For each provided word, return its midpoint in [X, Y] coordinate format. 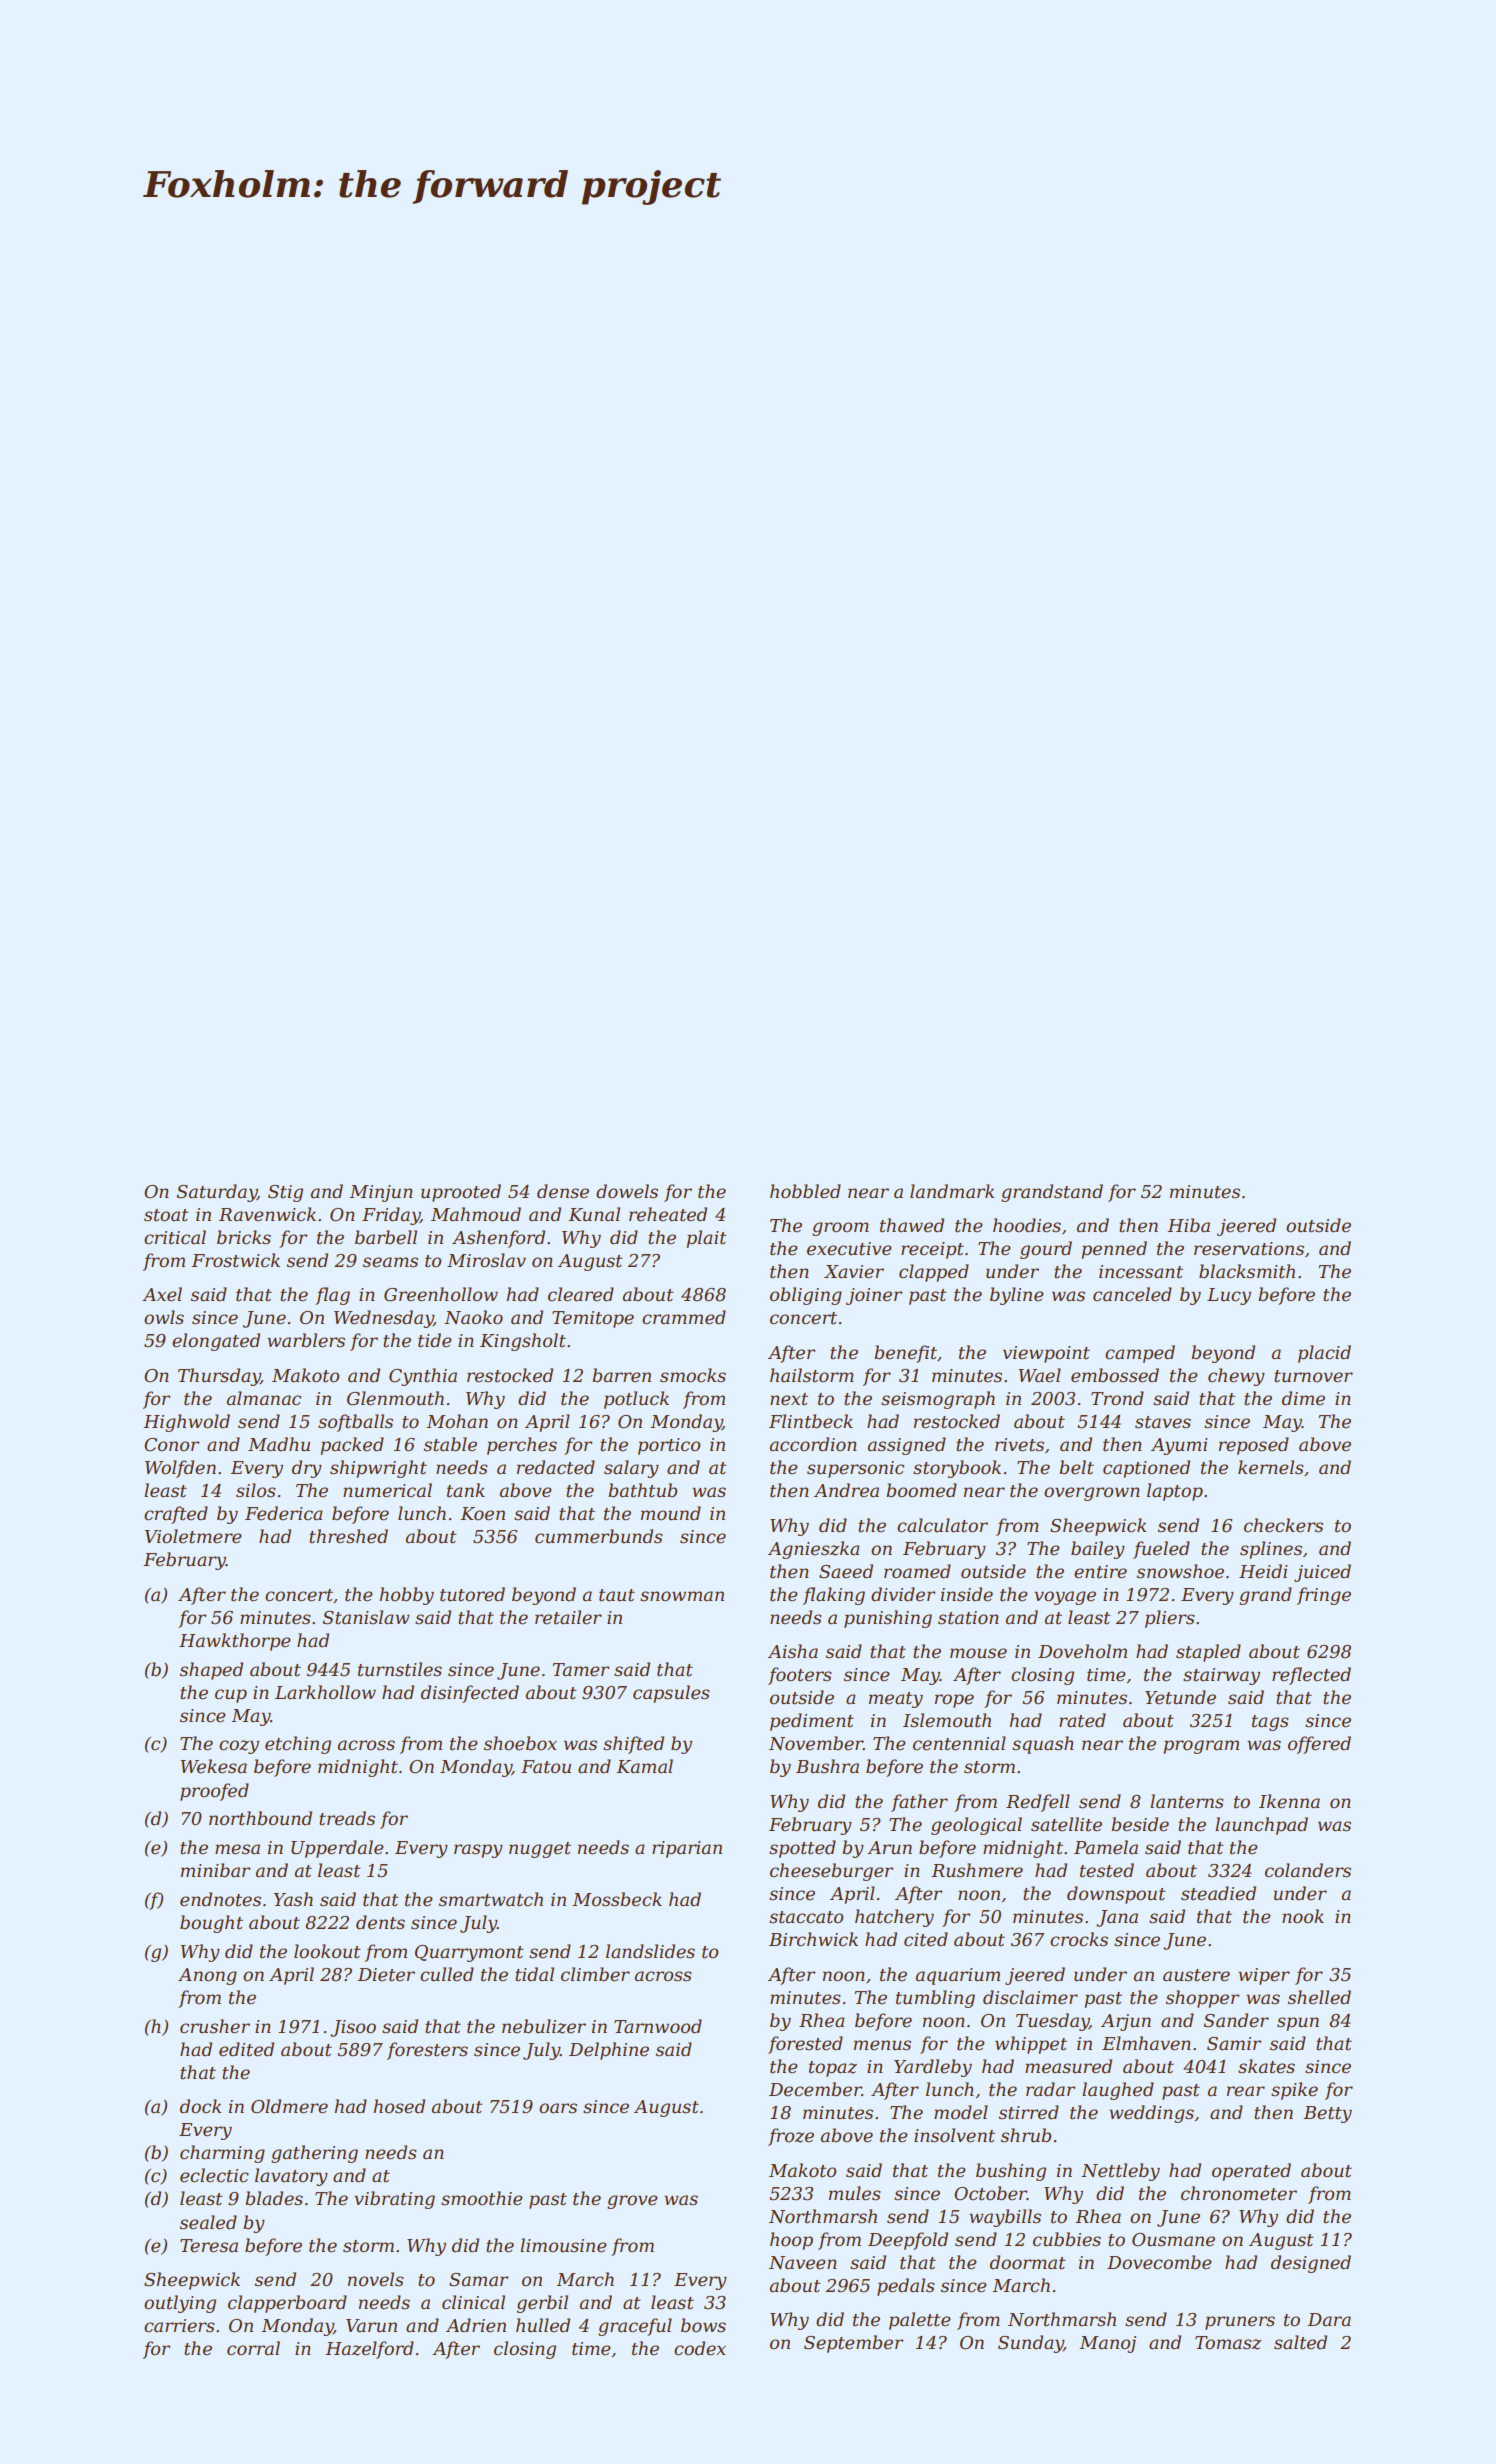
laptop [1175, 1492]
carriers [179, 2326]
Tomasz [1228, 2343]
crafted [176, 1515]
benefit [905, 1354]
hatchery [894, 1918]
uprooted [461, 1193]
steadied [1218, 1893]
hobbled [805, 1191]
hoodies [1027, 1225]
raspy [478, 1851]
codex [700, 2348]
